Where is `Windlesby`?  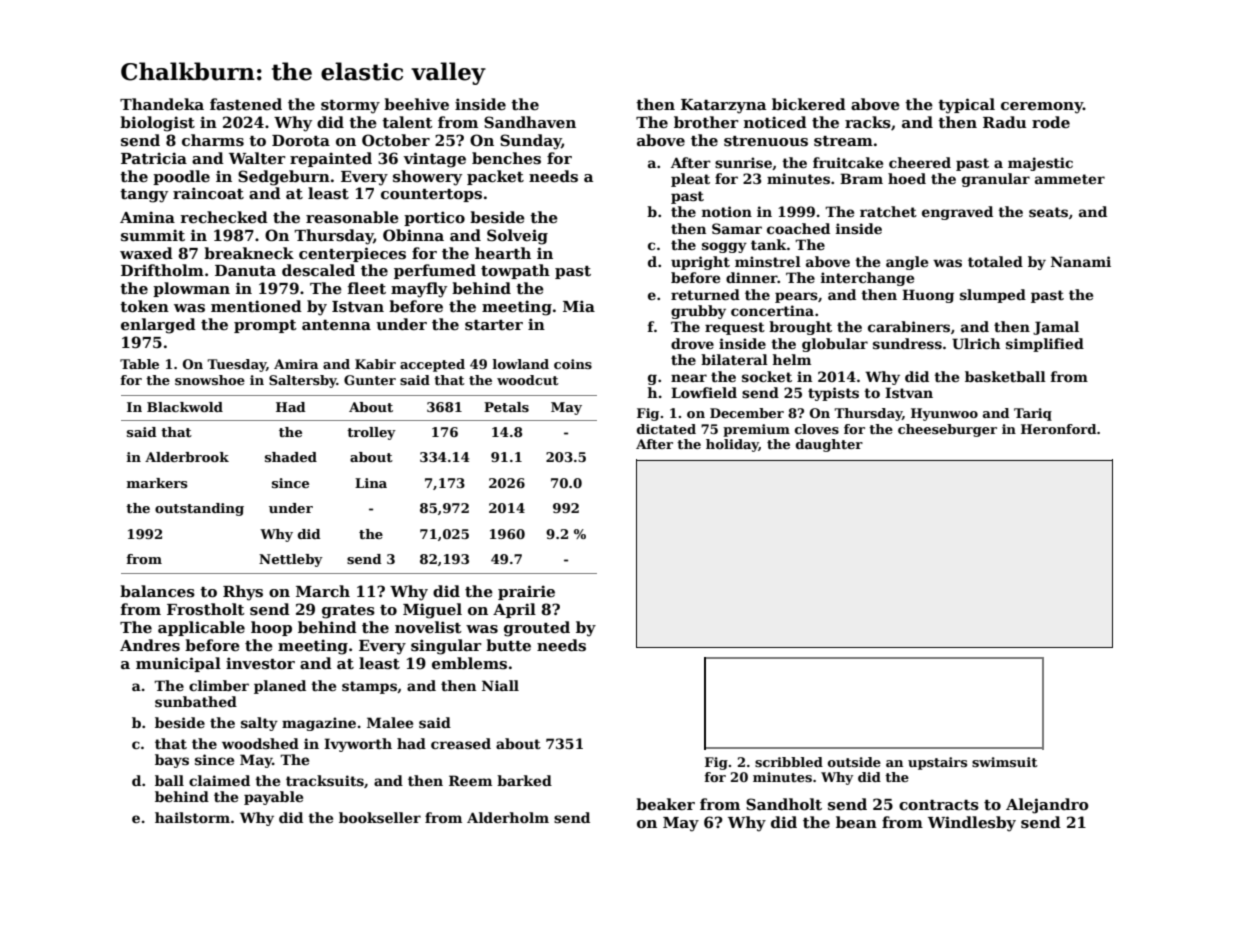
Windlesby is located at coordinates (972, 824).
